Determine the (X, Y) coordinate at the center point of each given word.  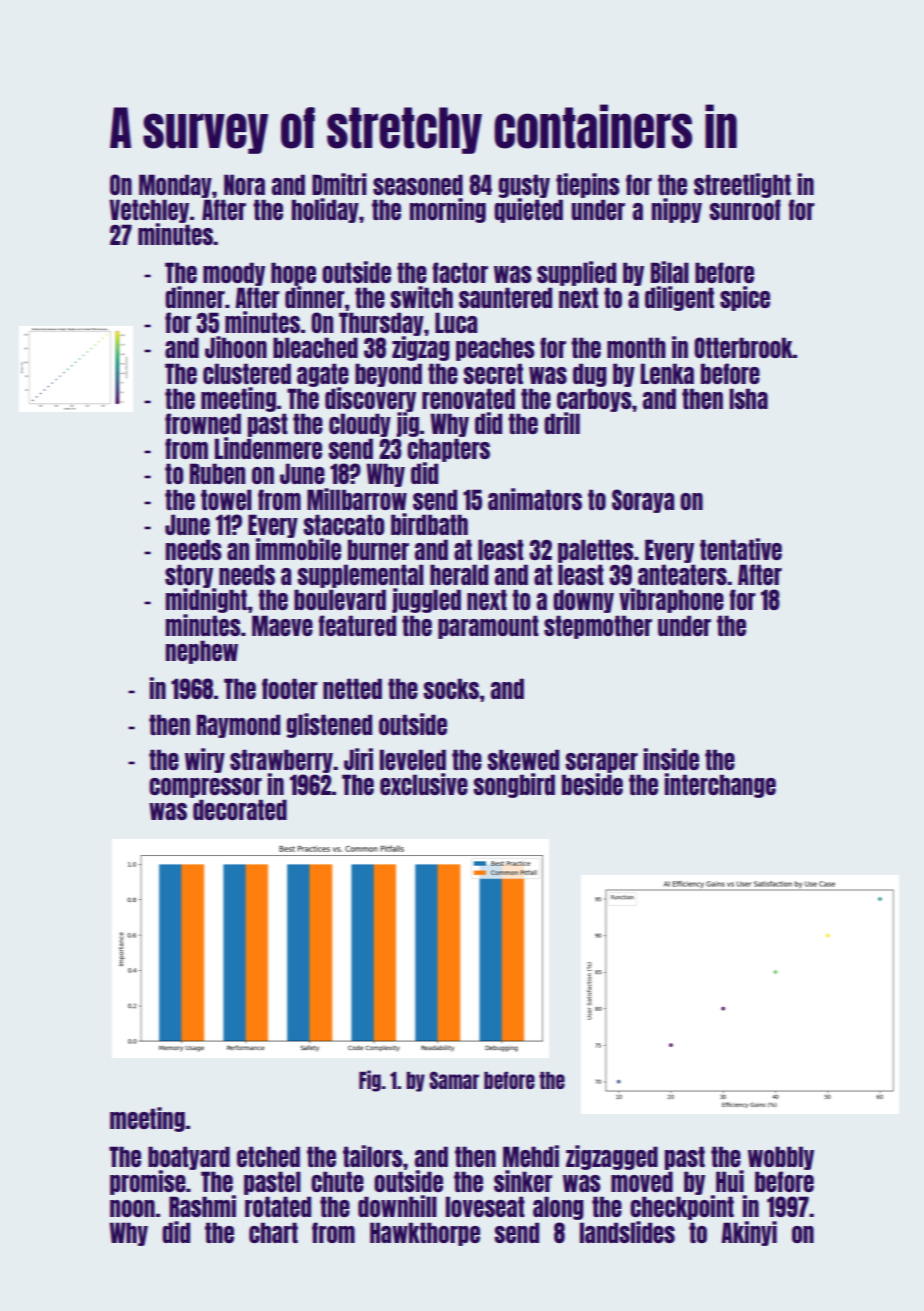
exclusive (424, 784)
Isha (748, 398)
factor (460, 272)
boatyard (189, 1158)
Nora (244, 184)
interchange (720, 785)
